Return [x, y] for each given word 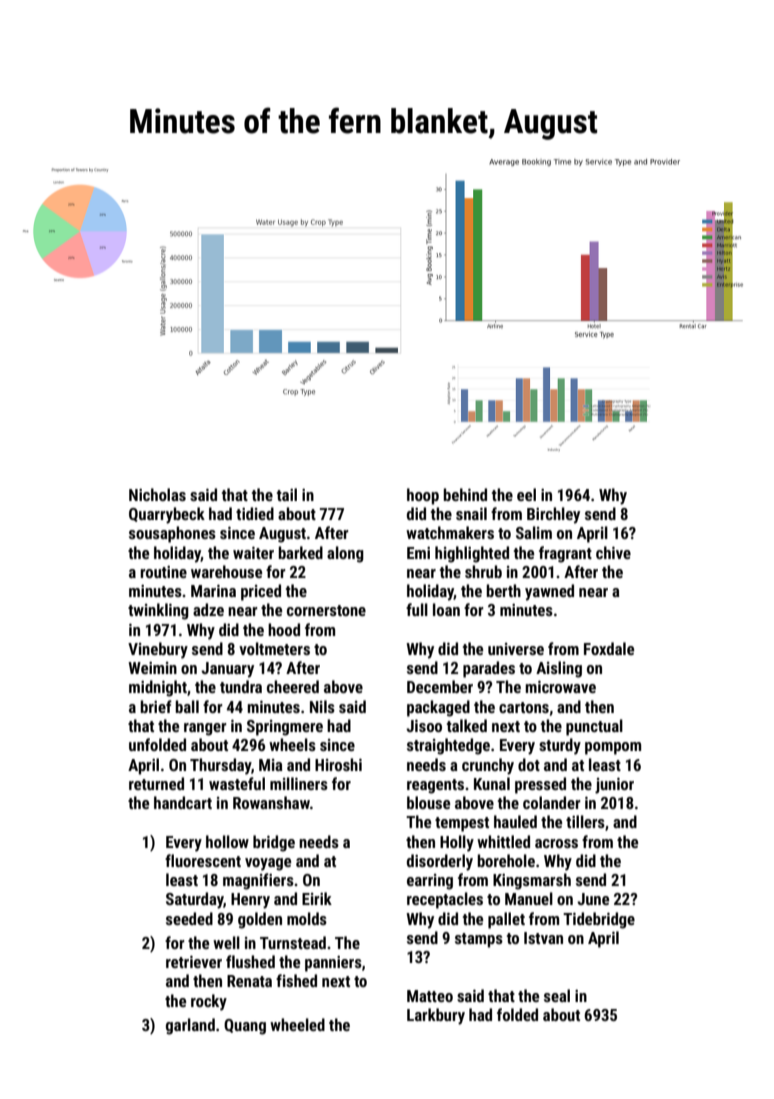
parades [489, 669]
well [226, 942]
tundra [241, 686]
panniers [333, 964]
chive [613, 552]
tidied [255, 513]
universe [516, 649]
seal [557, 995]
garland [190, 1026]
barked [300, 552]
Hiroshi [338, 764]
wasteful [237, 783]
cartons [524, 707]
